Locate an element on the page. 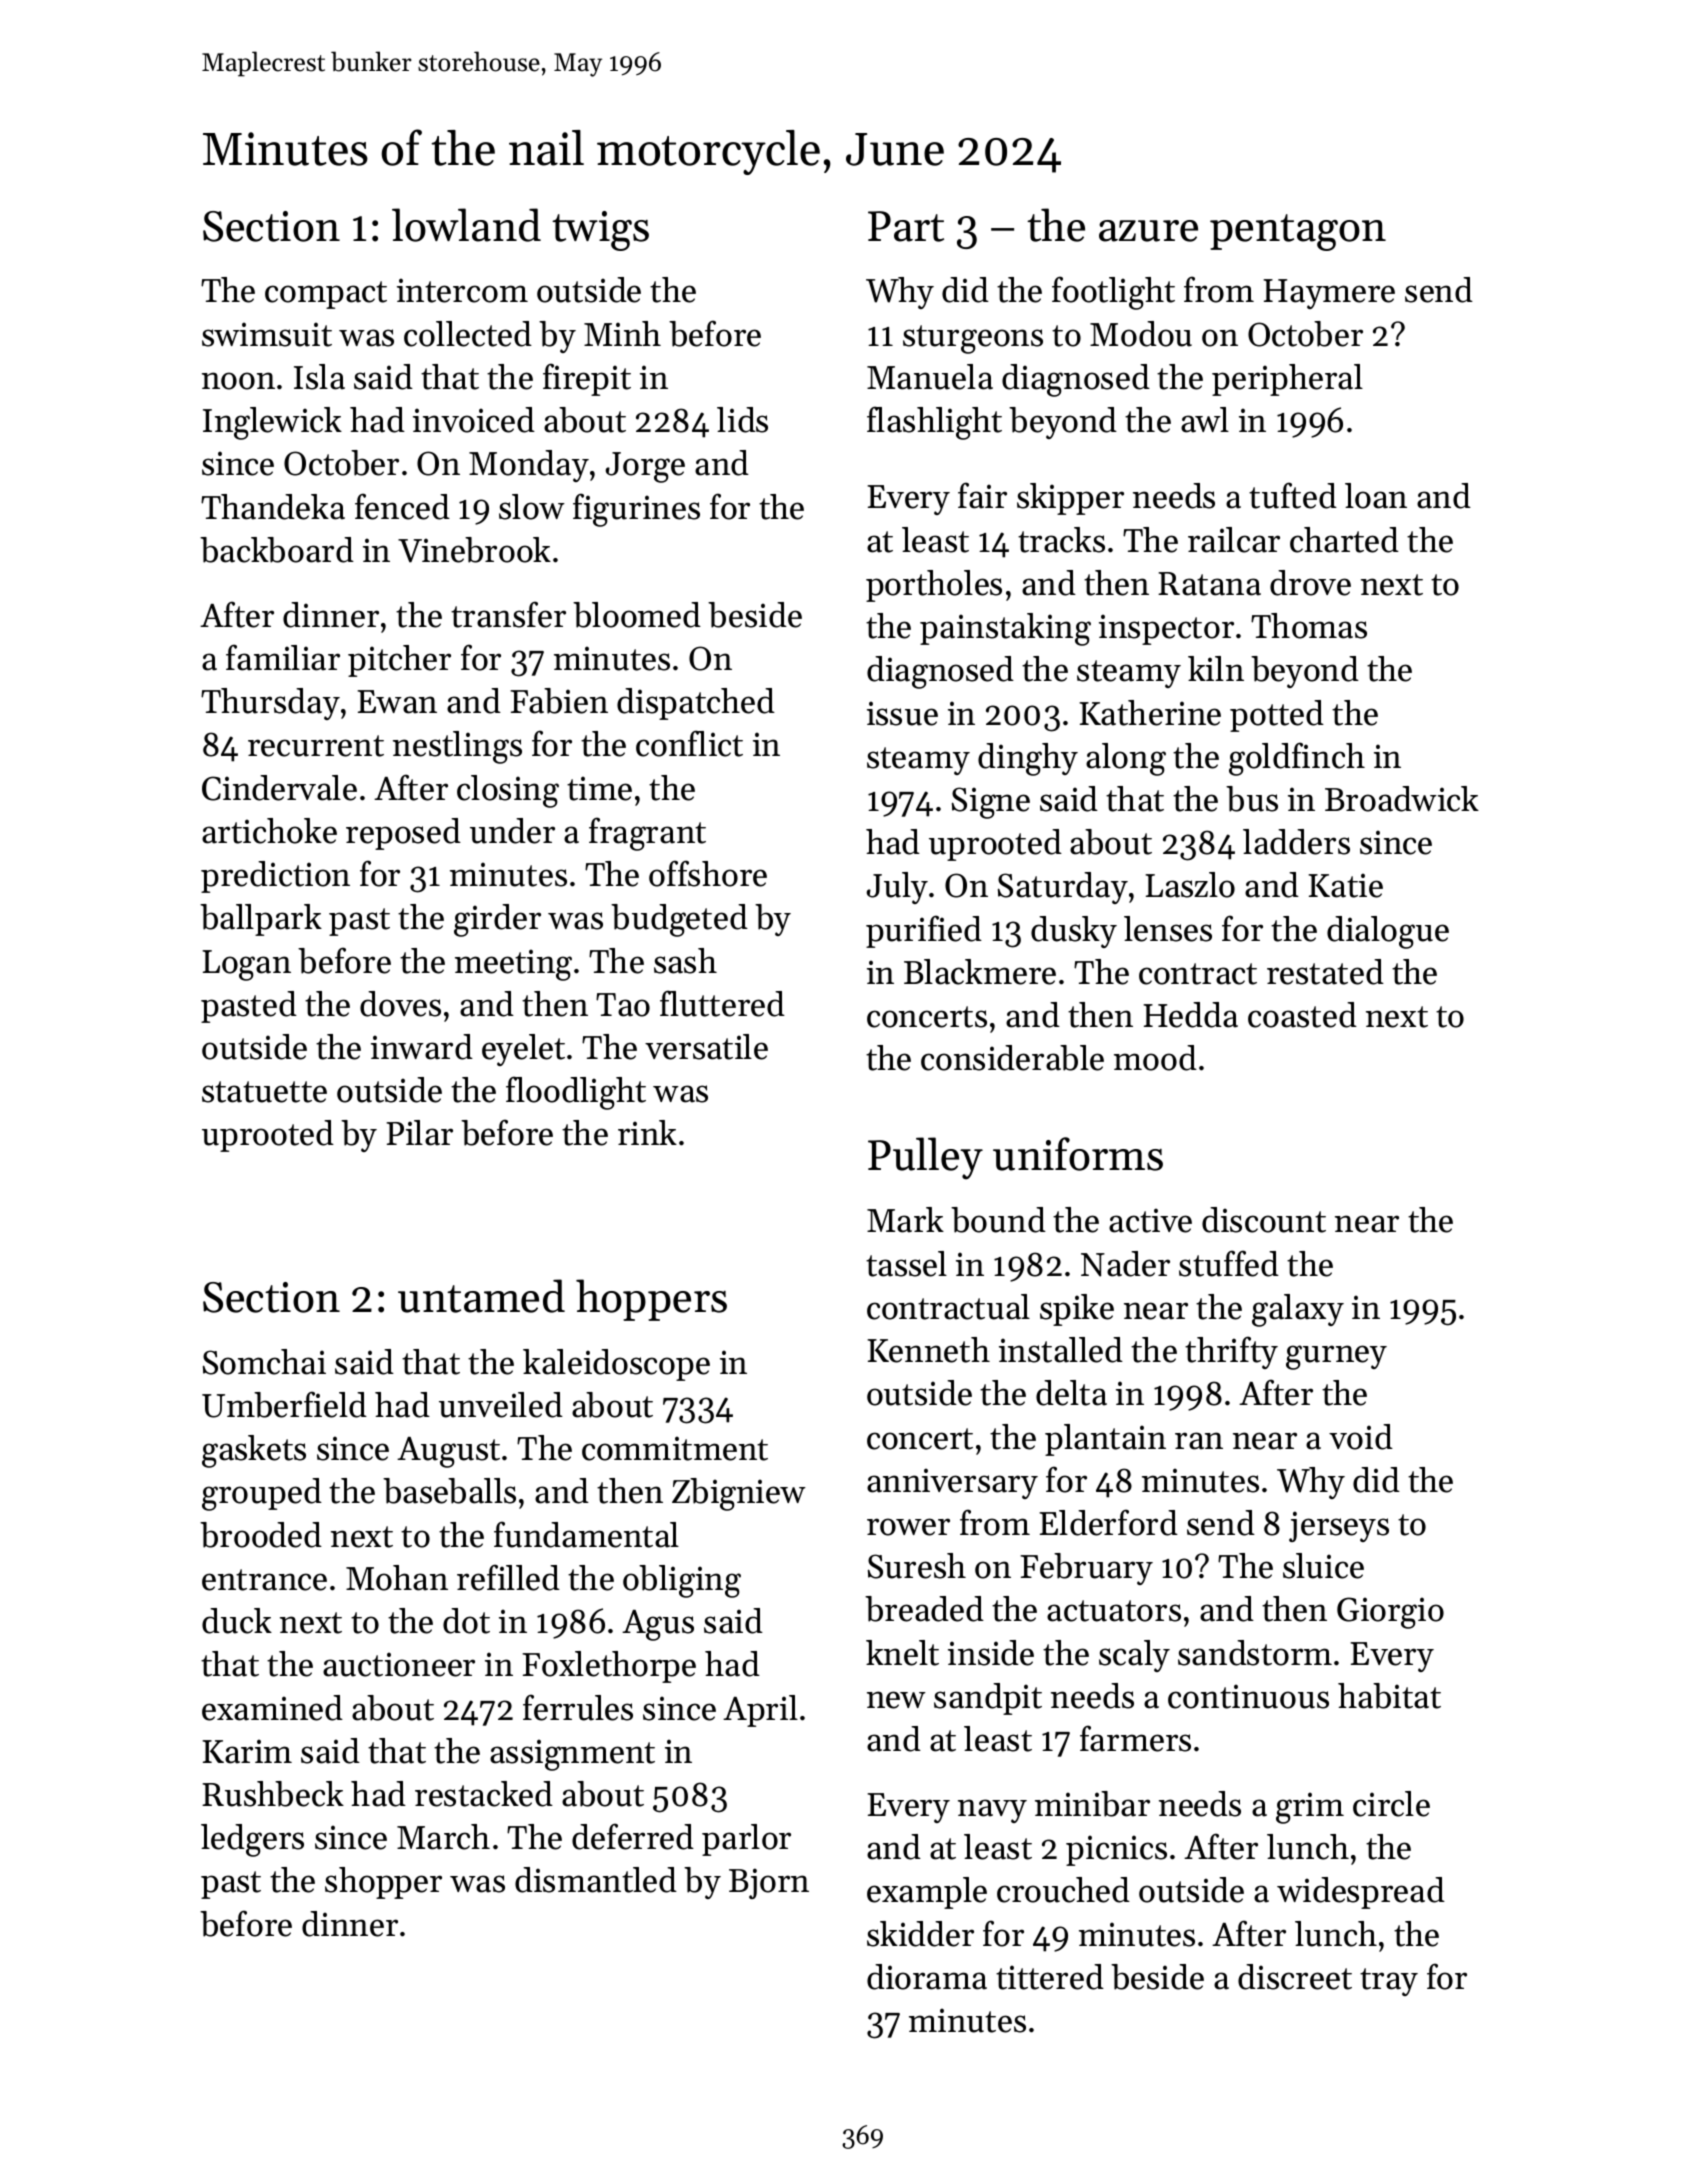 This page has width=1683, height=2178. installed is located at coordinates (1061, 1350).
